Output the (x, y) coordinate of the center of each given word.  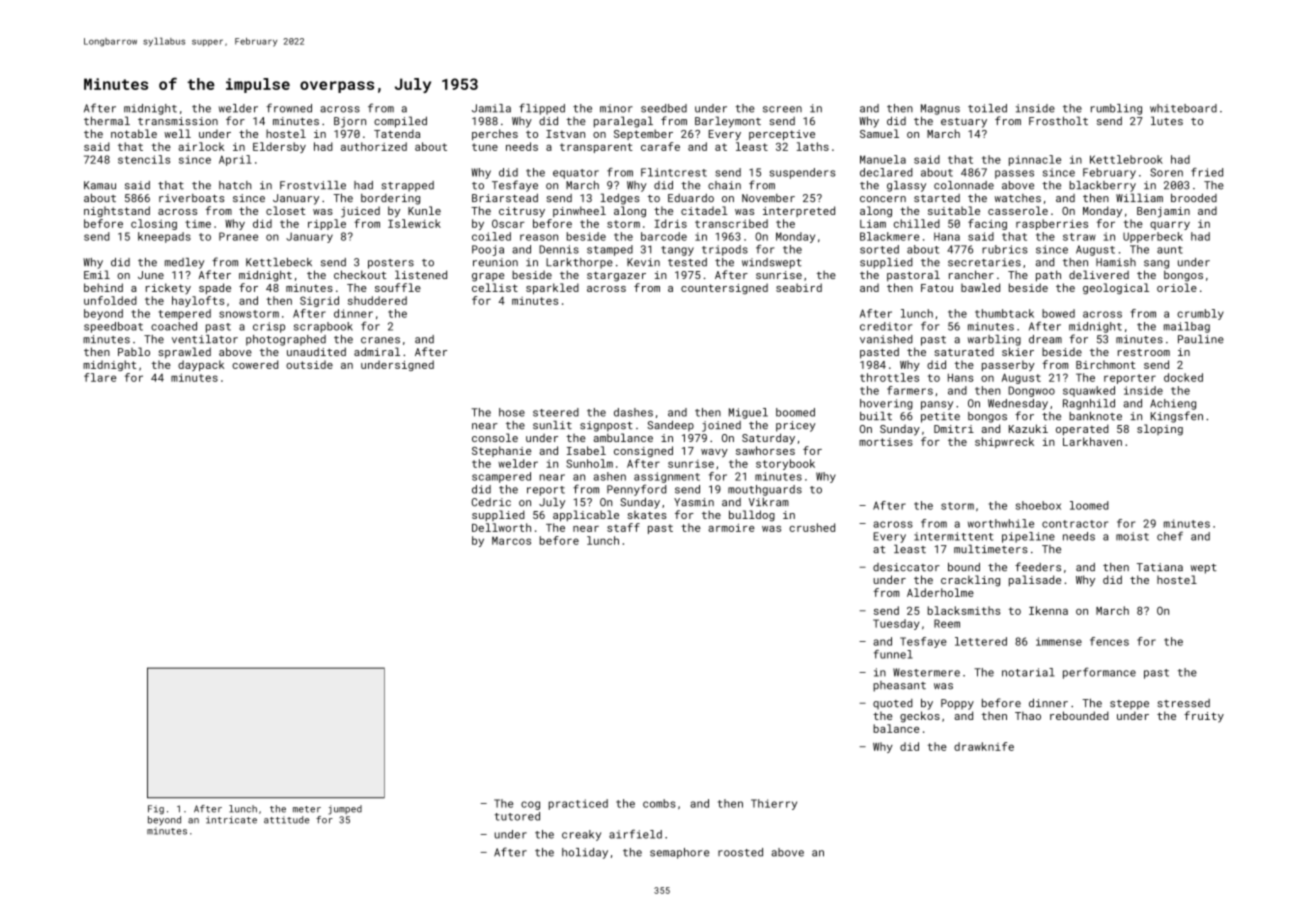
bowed (1058, 313)
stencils (144, 159)
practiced (578, 804)
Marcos (511, 541)
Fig (156, 810)
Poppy (957, 704)
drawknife (984, 746)
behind (103, 287)
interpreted (799, 211)
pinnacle (1035, 160)
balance (896, 728)
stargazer (616, 276)
